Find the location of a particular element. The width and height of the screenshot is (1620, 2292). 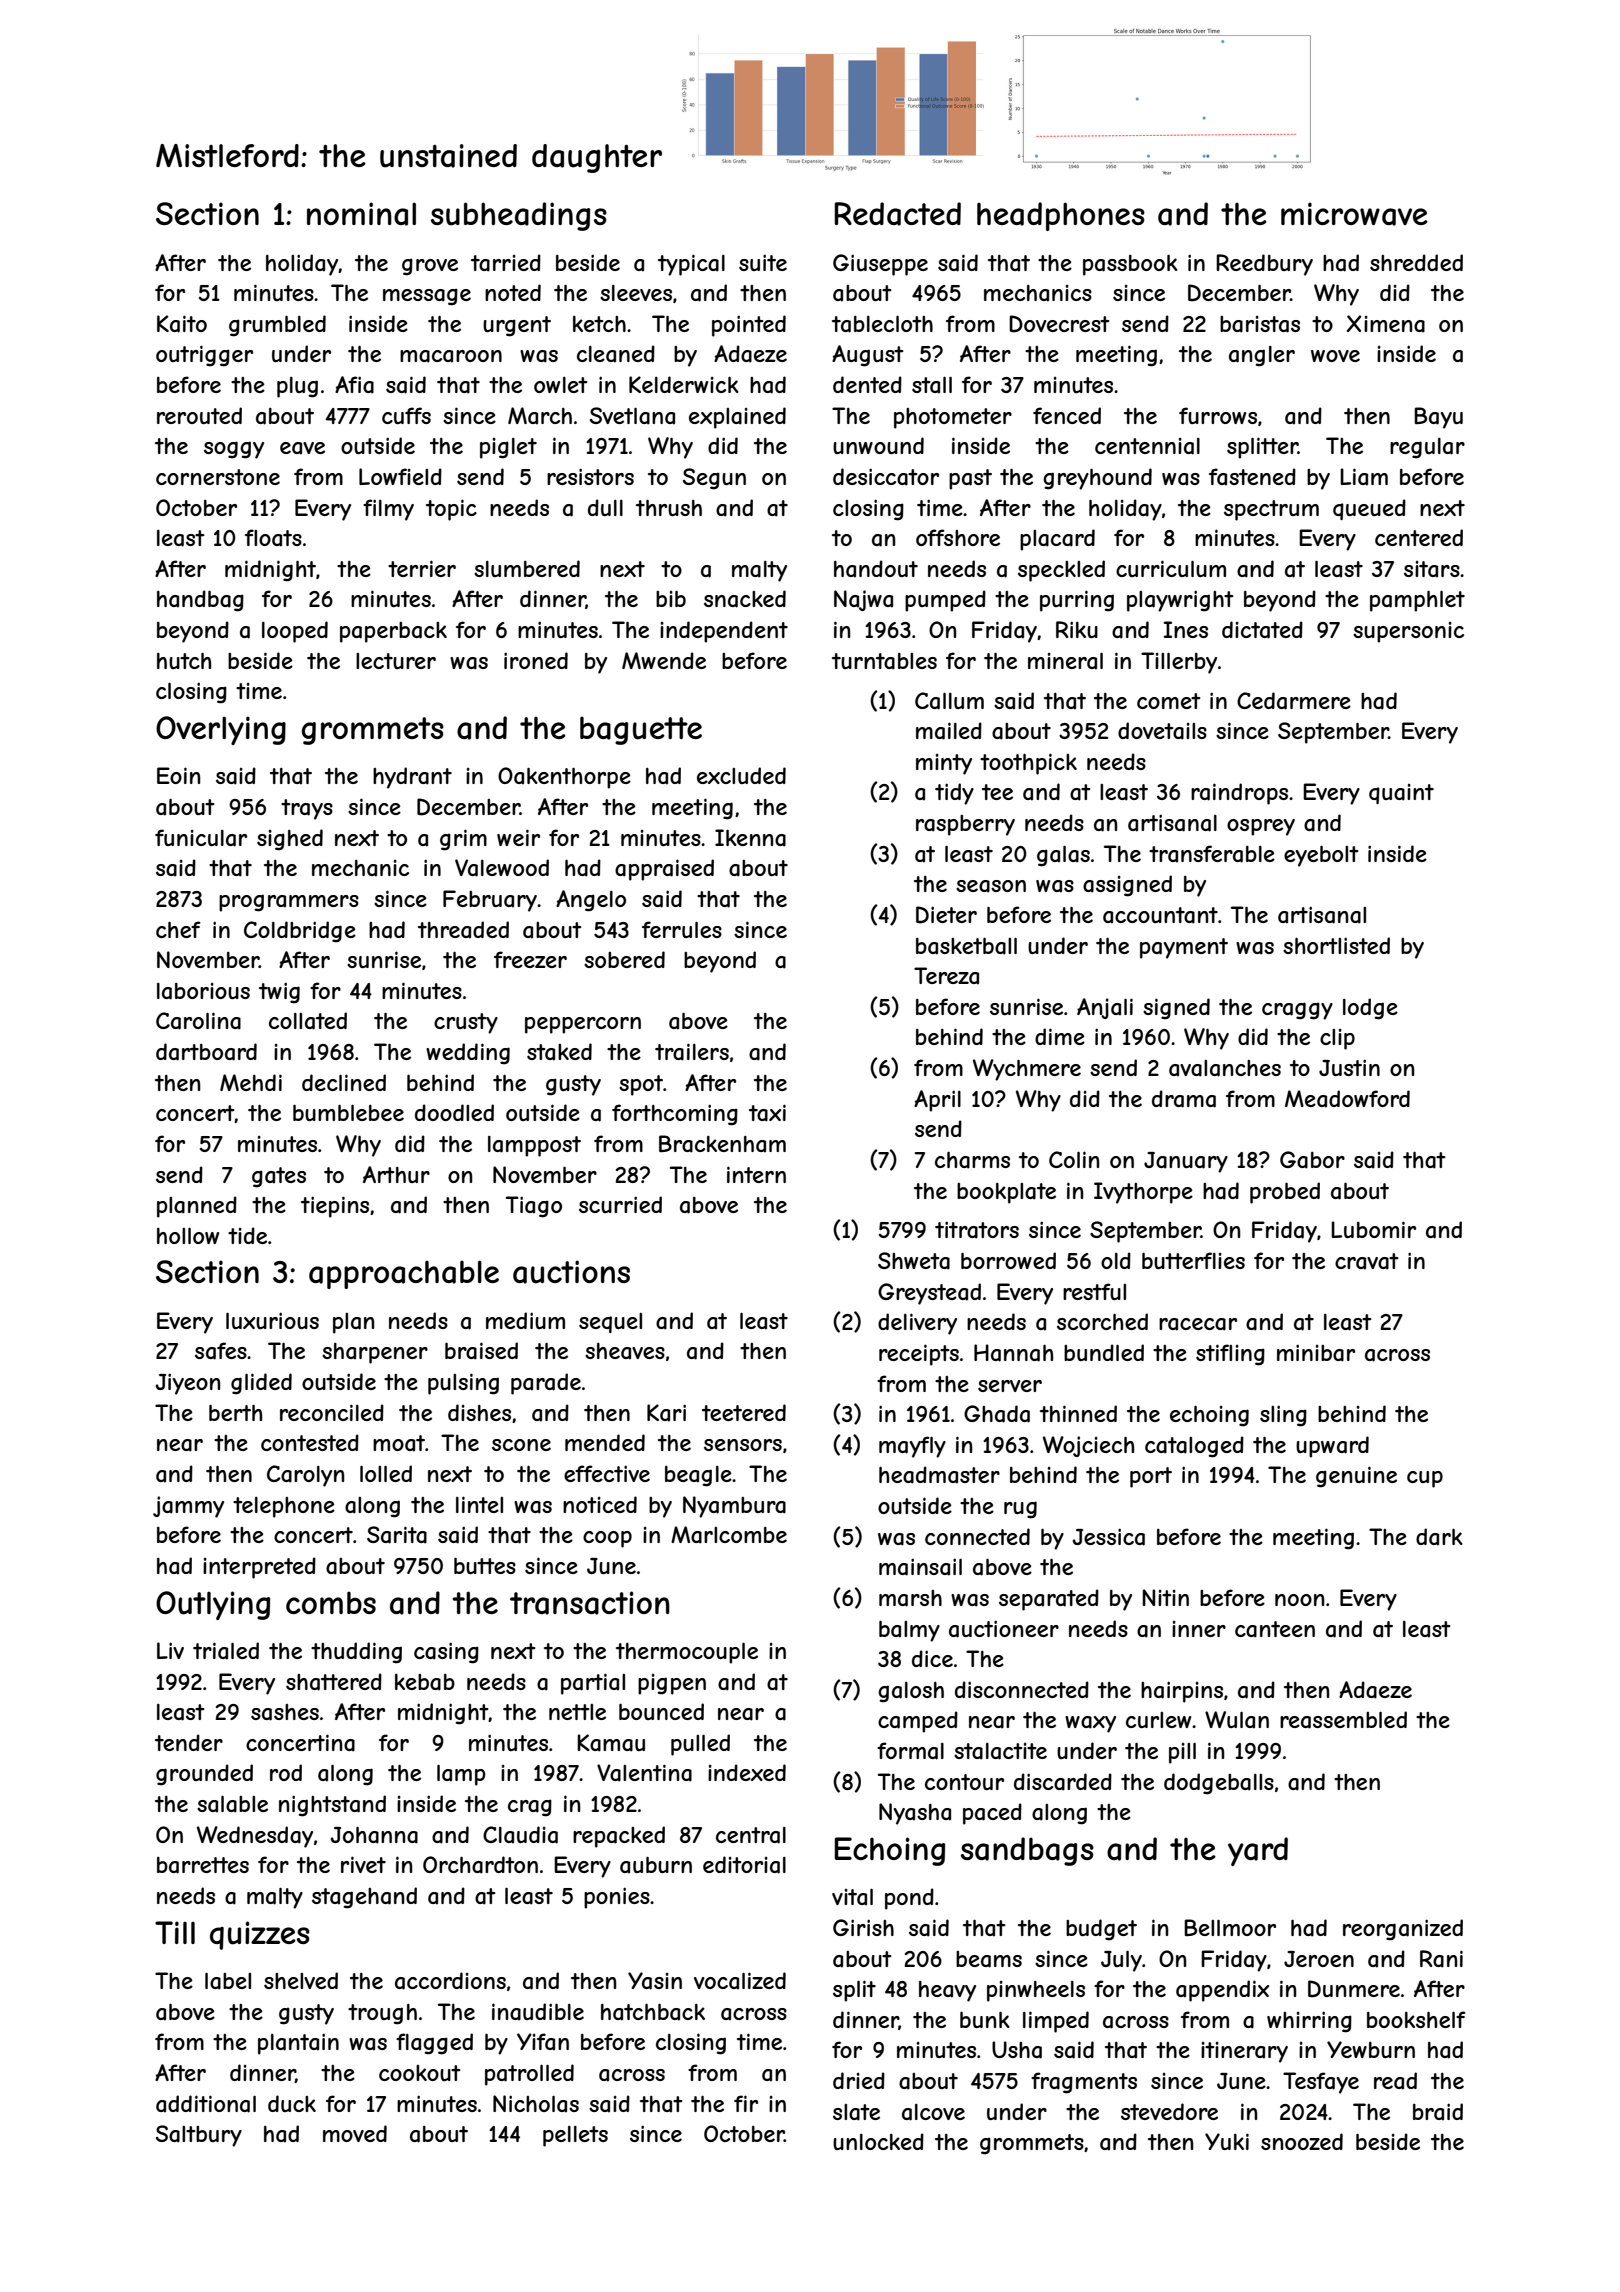

bundled is located at coordinates (1104, 1352).
